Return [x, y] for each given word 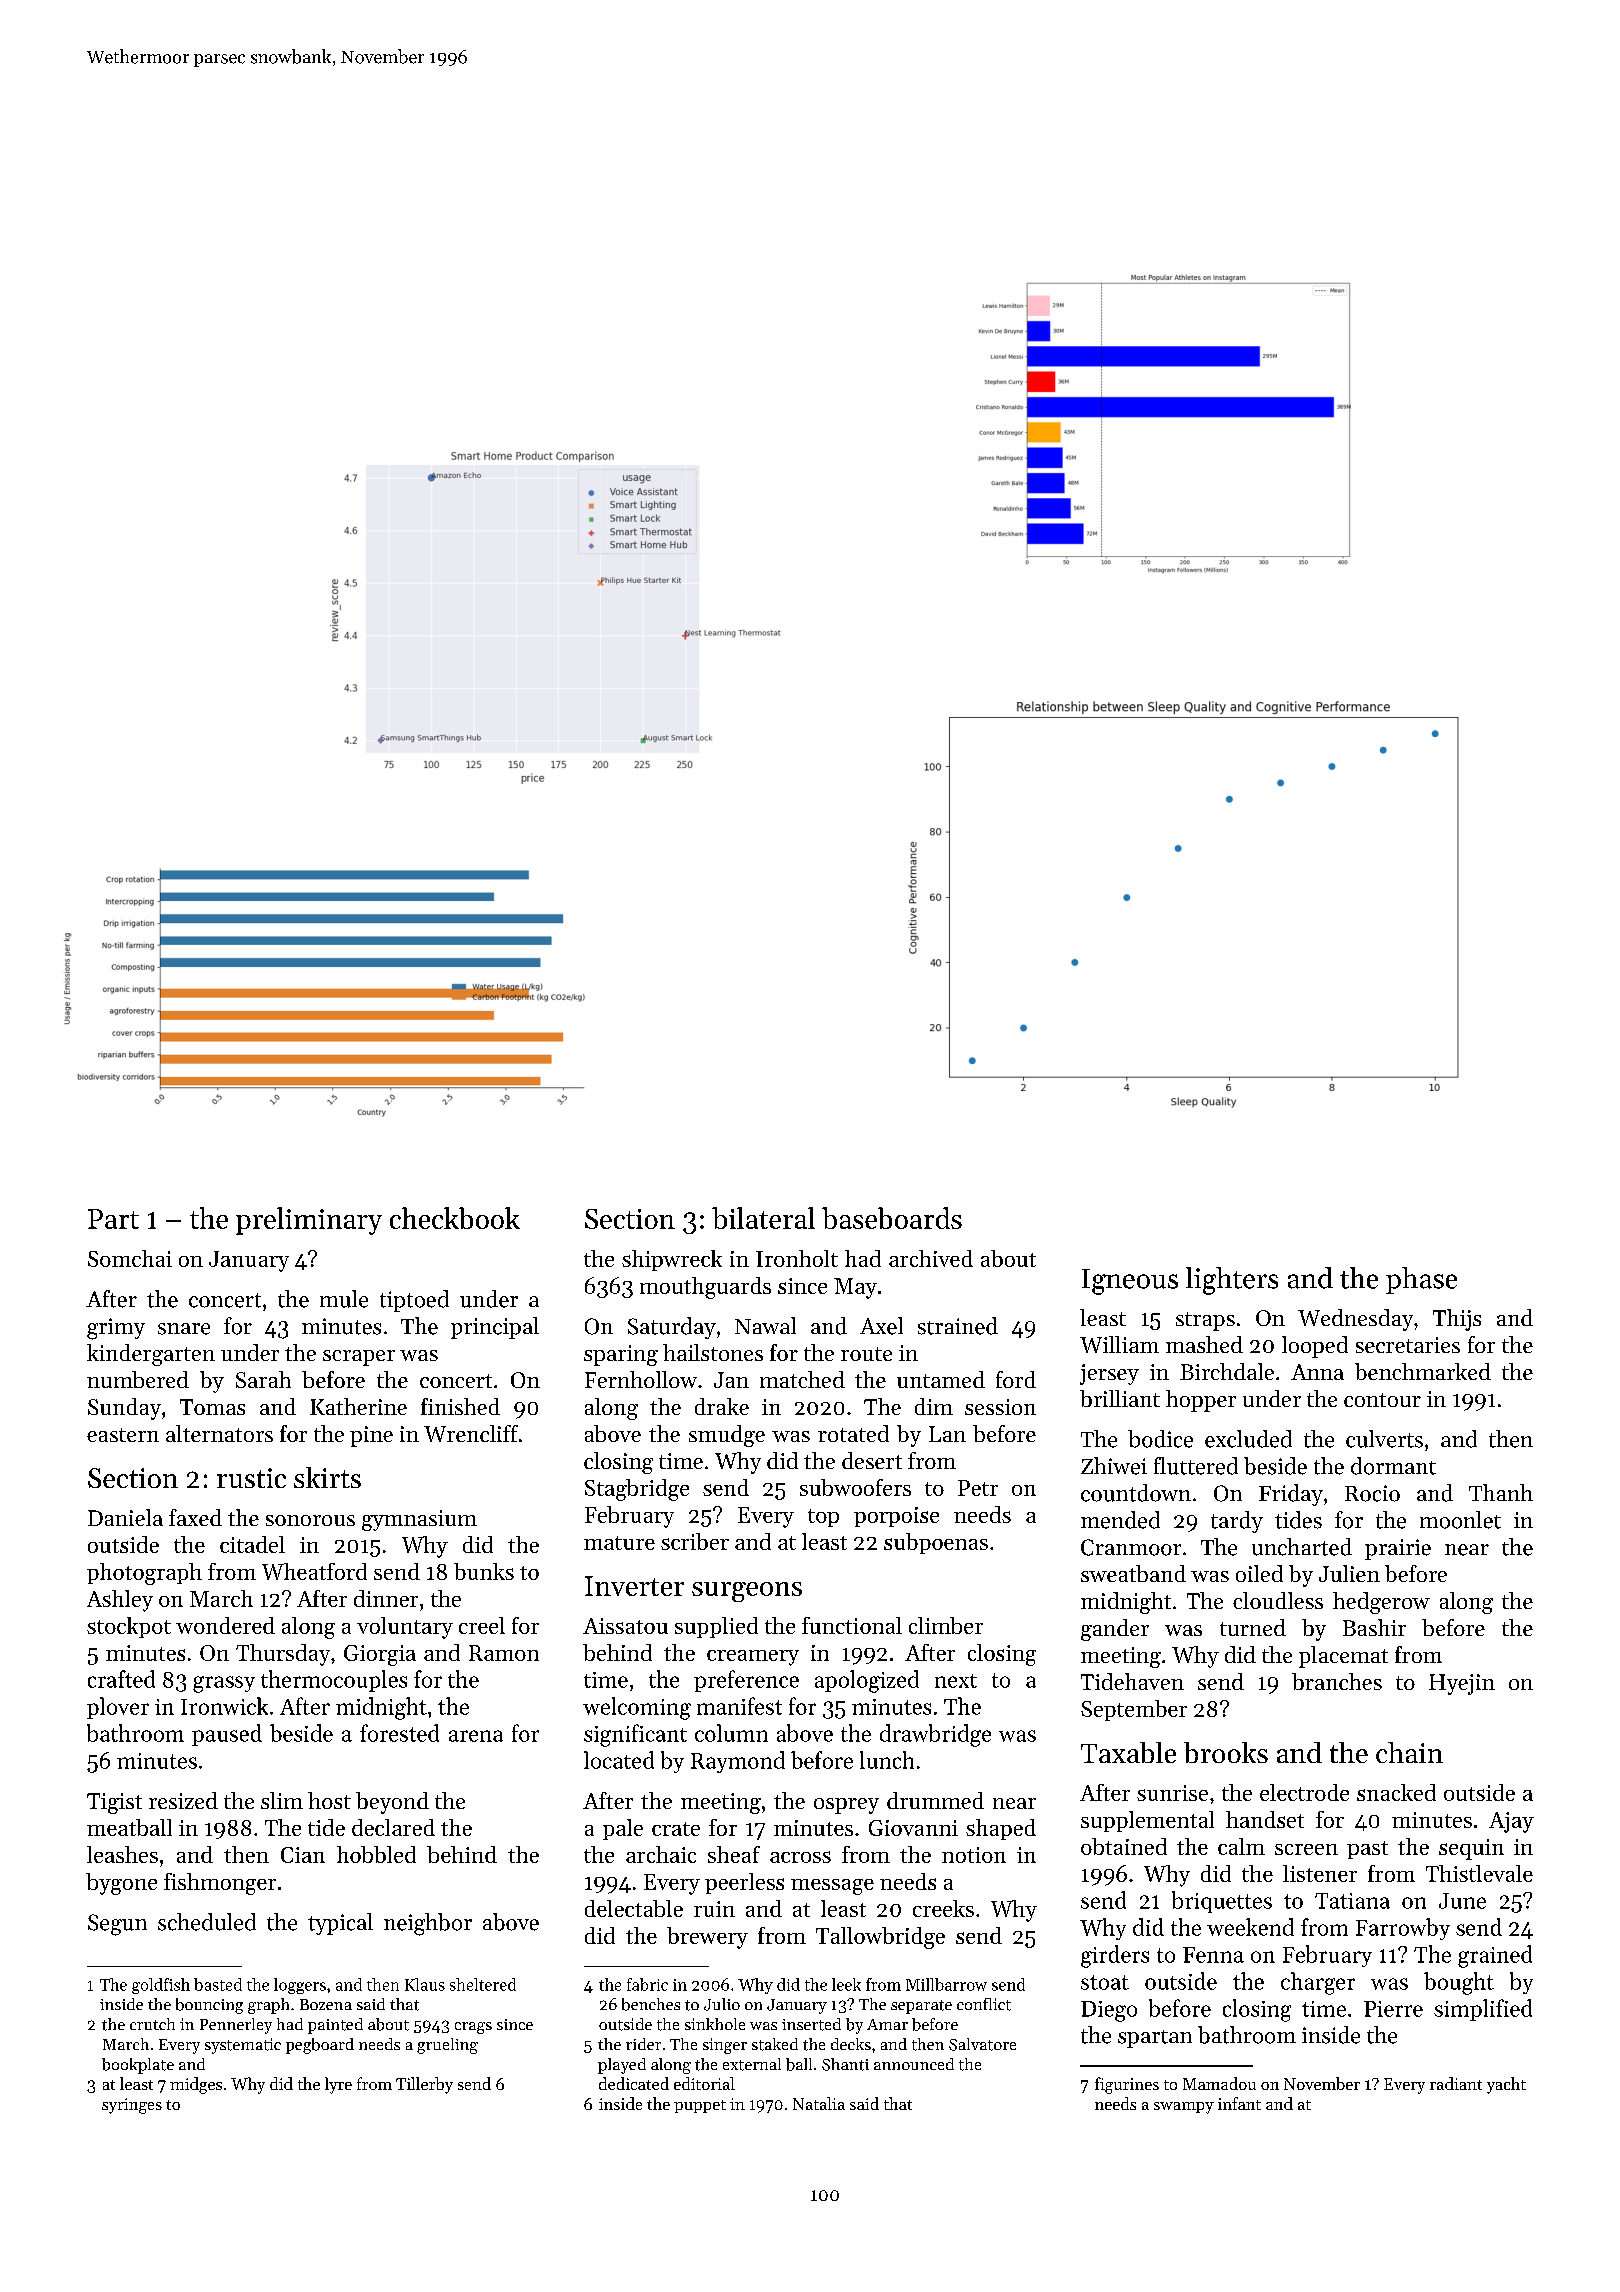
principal [495, 1328]
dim [934, 1406]
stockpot [129, 1627]
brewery [707, 1938]
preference [746, 1681]
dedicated [634, 2083]
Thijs [1457, 1320]
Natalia [819, 2103]
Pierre [1393, 2009]
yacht [1506, 2085]
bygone [121, 1884]
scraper [359, 1358]
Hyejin [1462, 1684]
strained [958, 1326]
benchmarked [1423, 1371]
